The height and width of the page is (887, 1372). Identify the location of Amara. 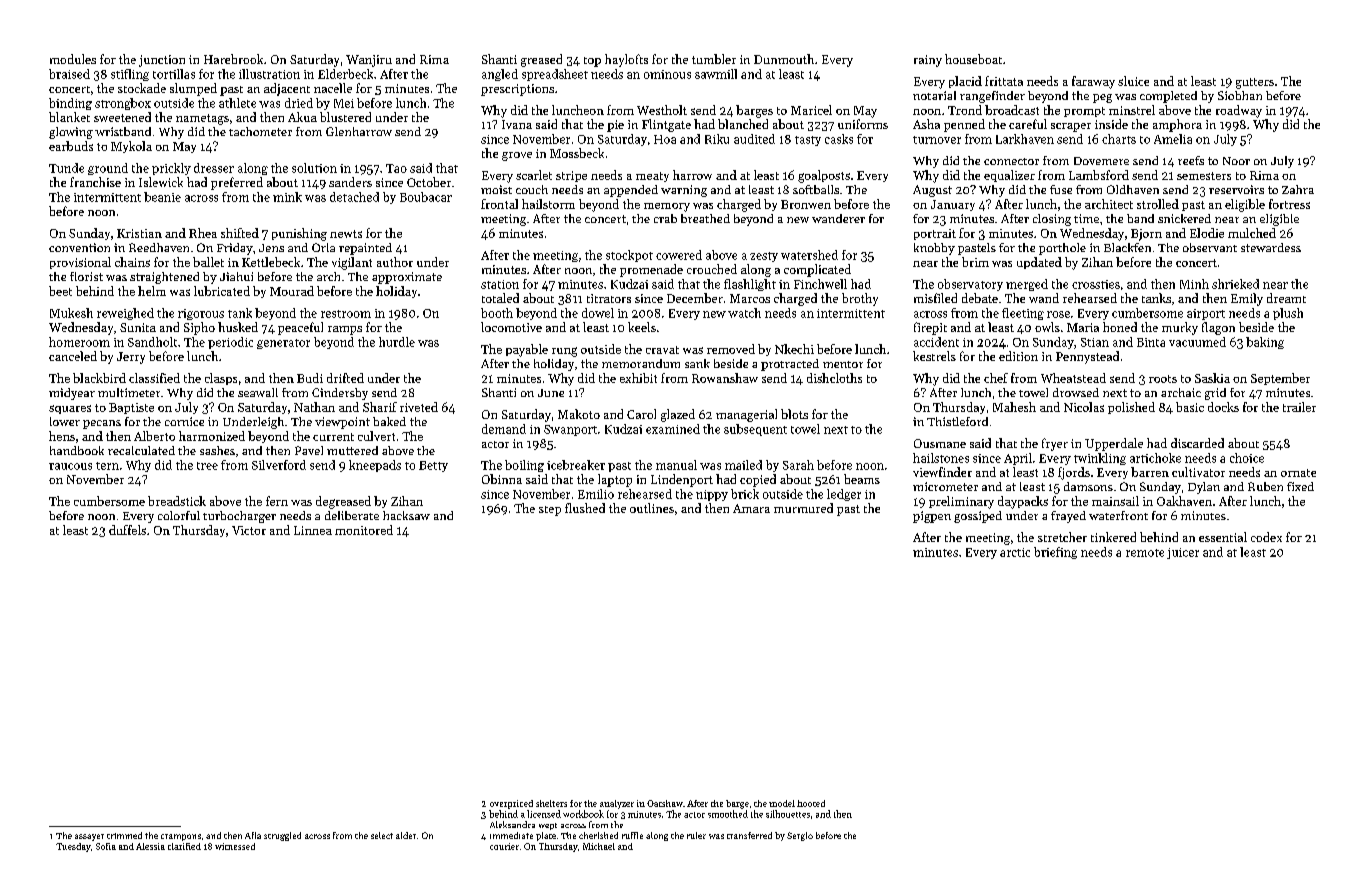
(751, 508).
